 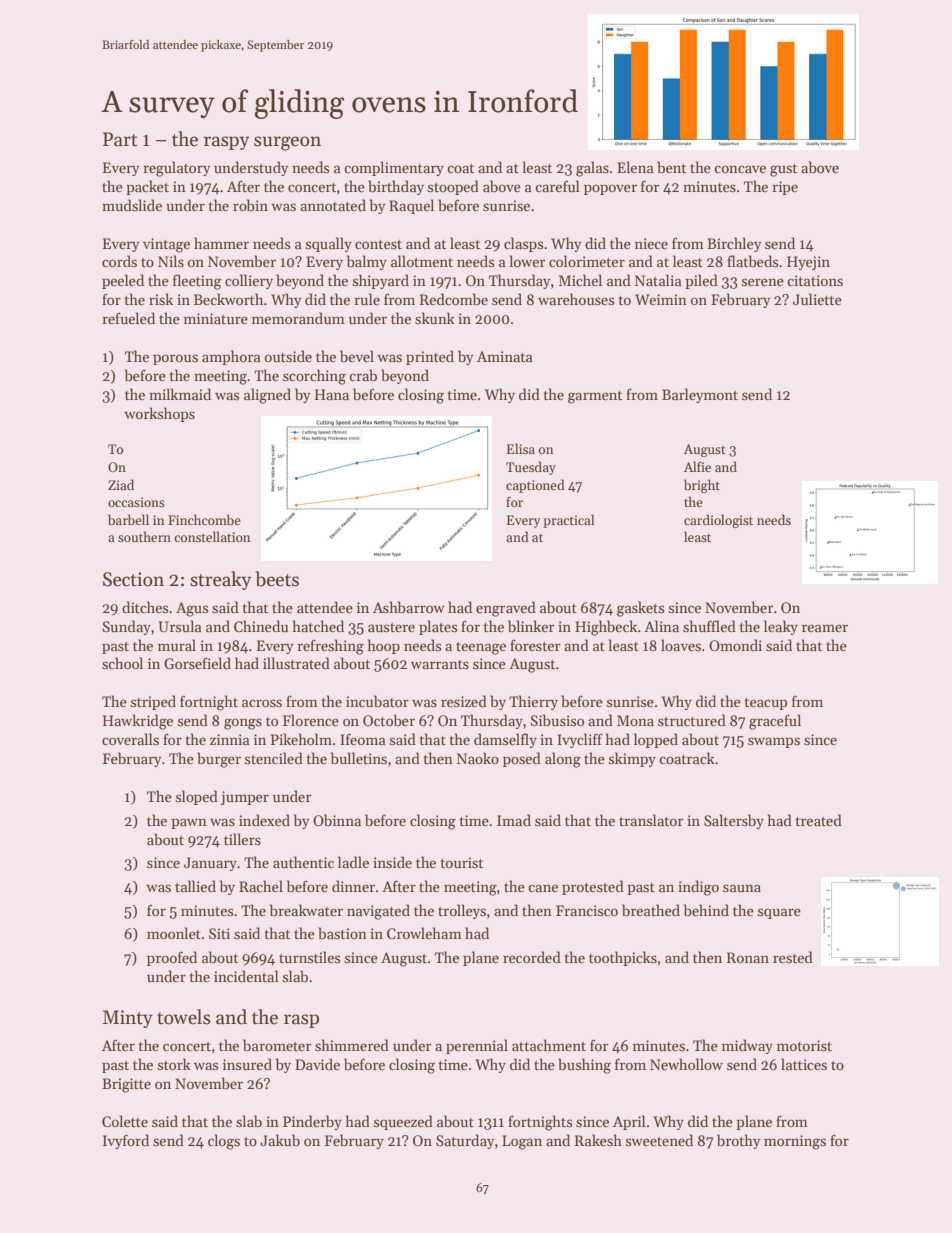 I want to click on Jakub, so click(x=280, y=1140).
